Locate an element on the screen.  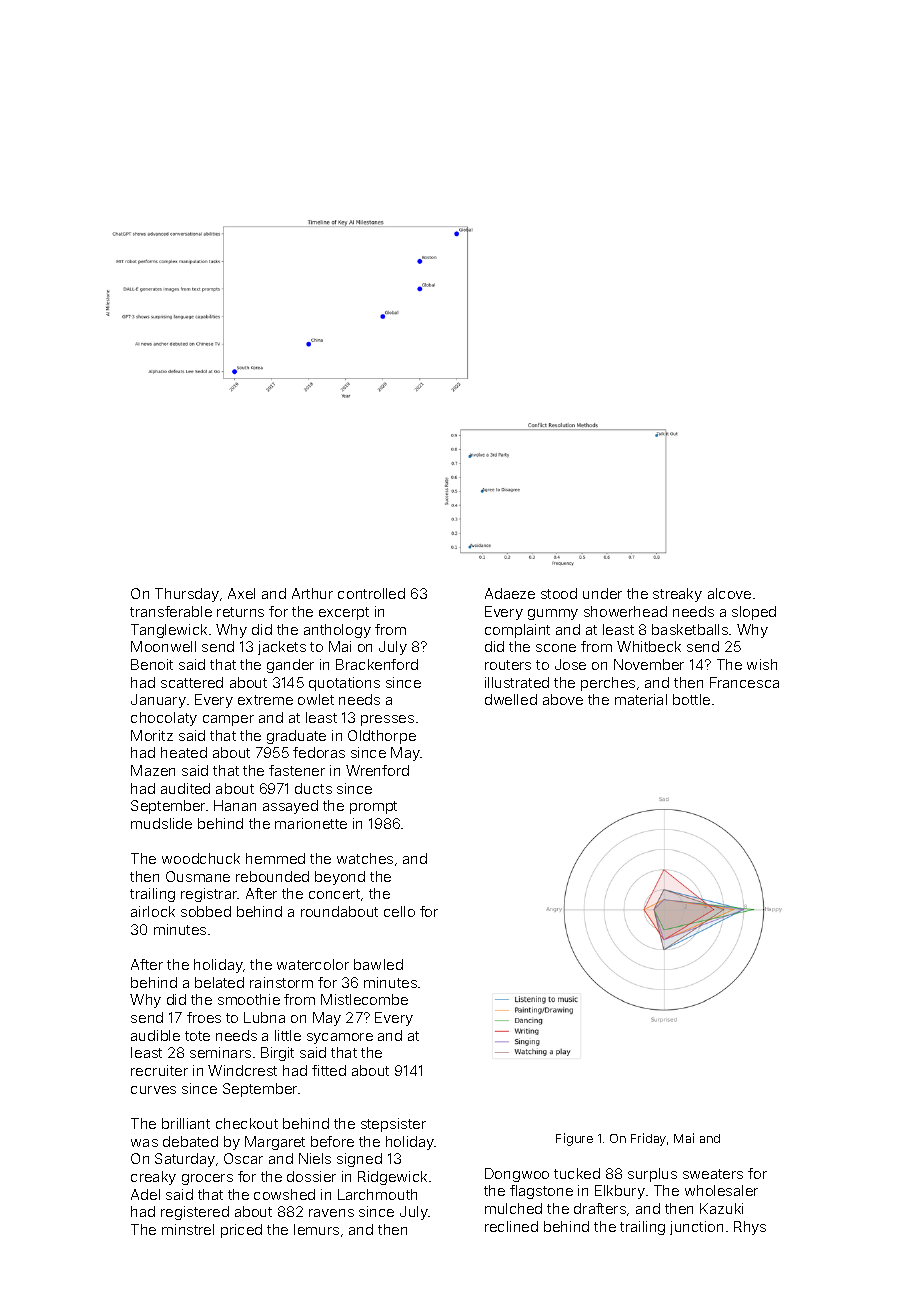
junction is located at coordinates (696, 1228).
